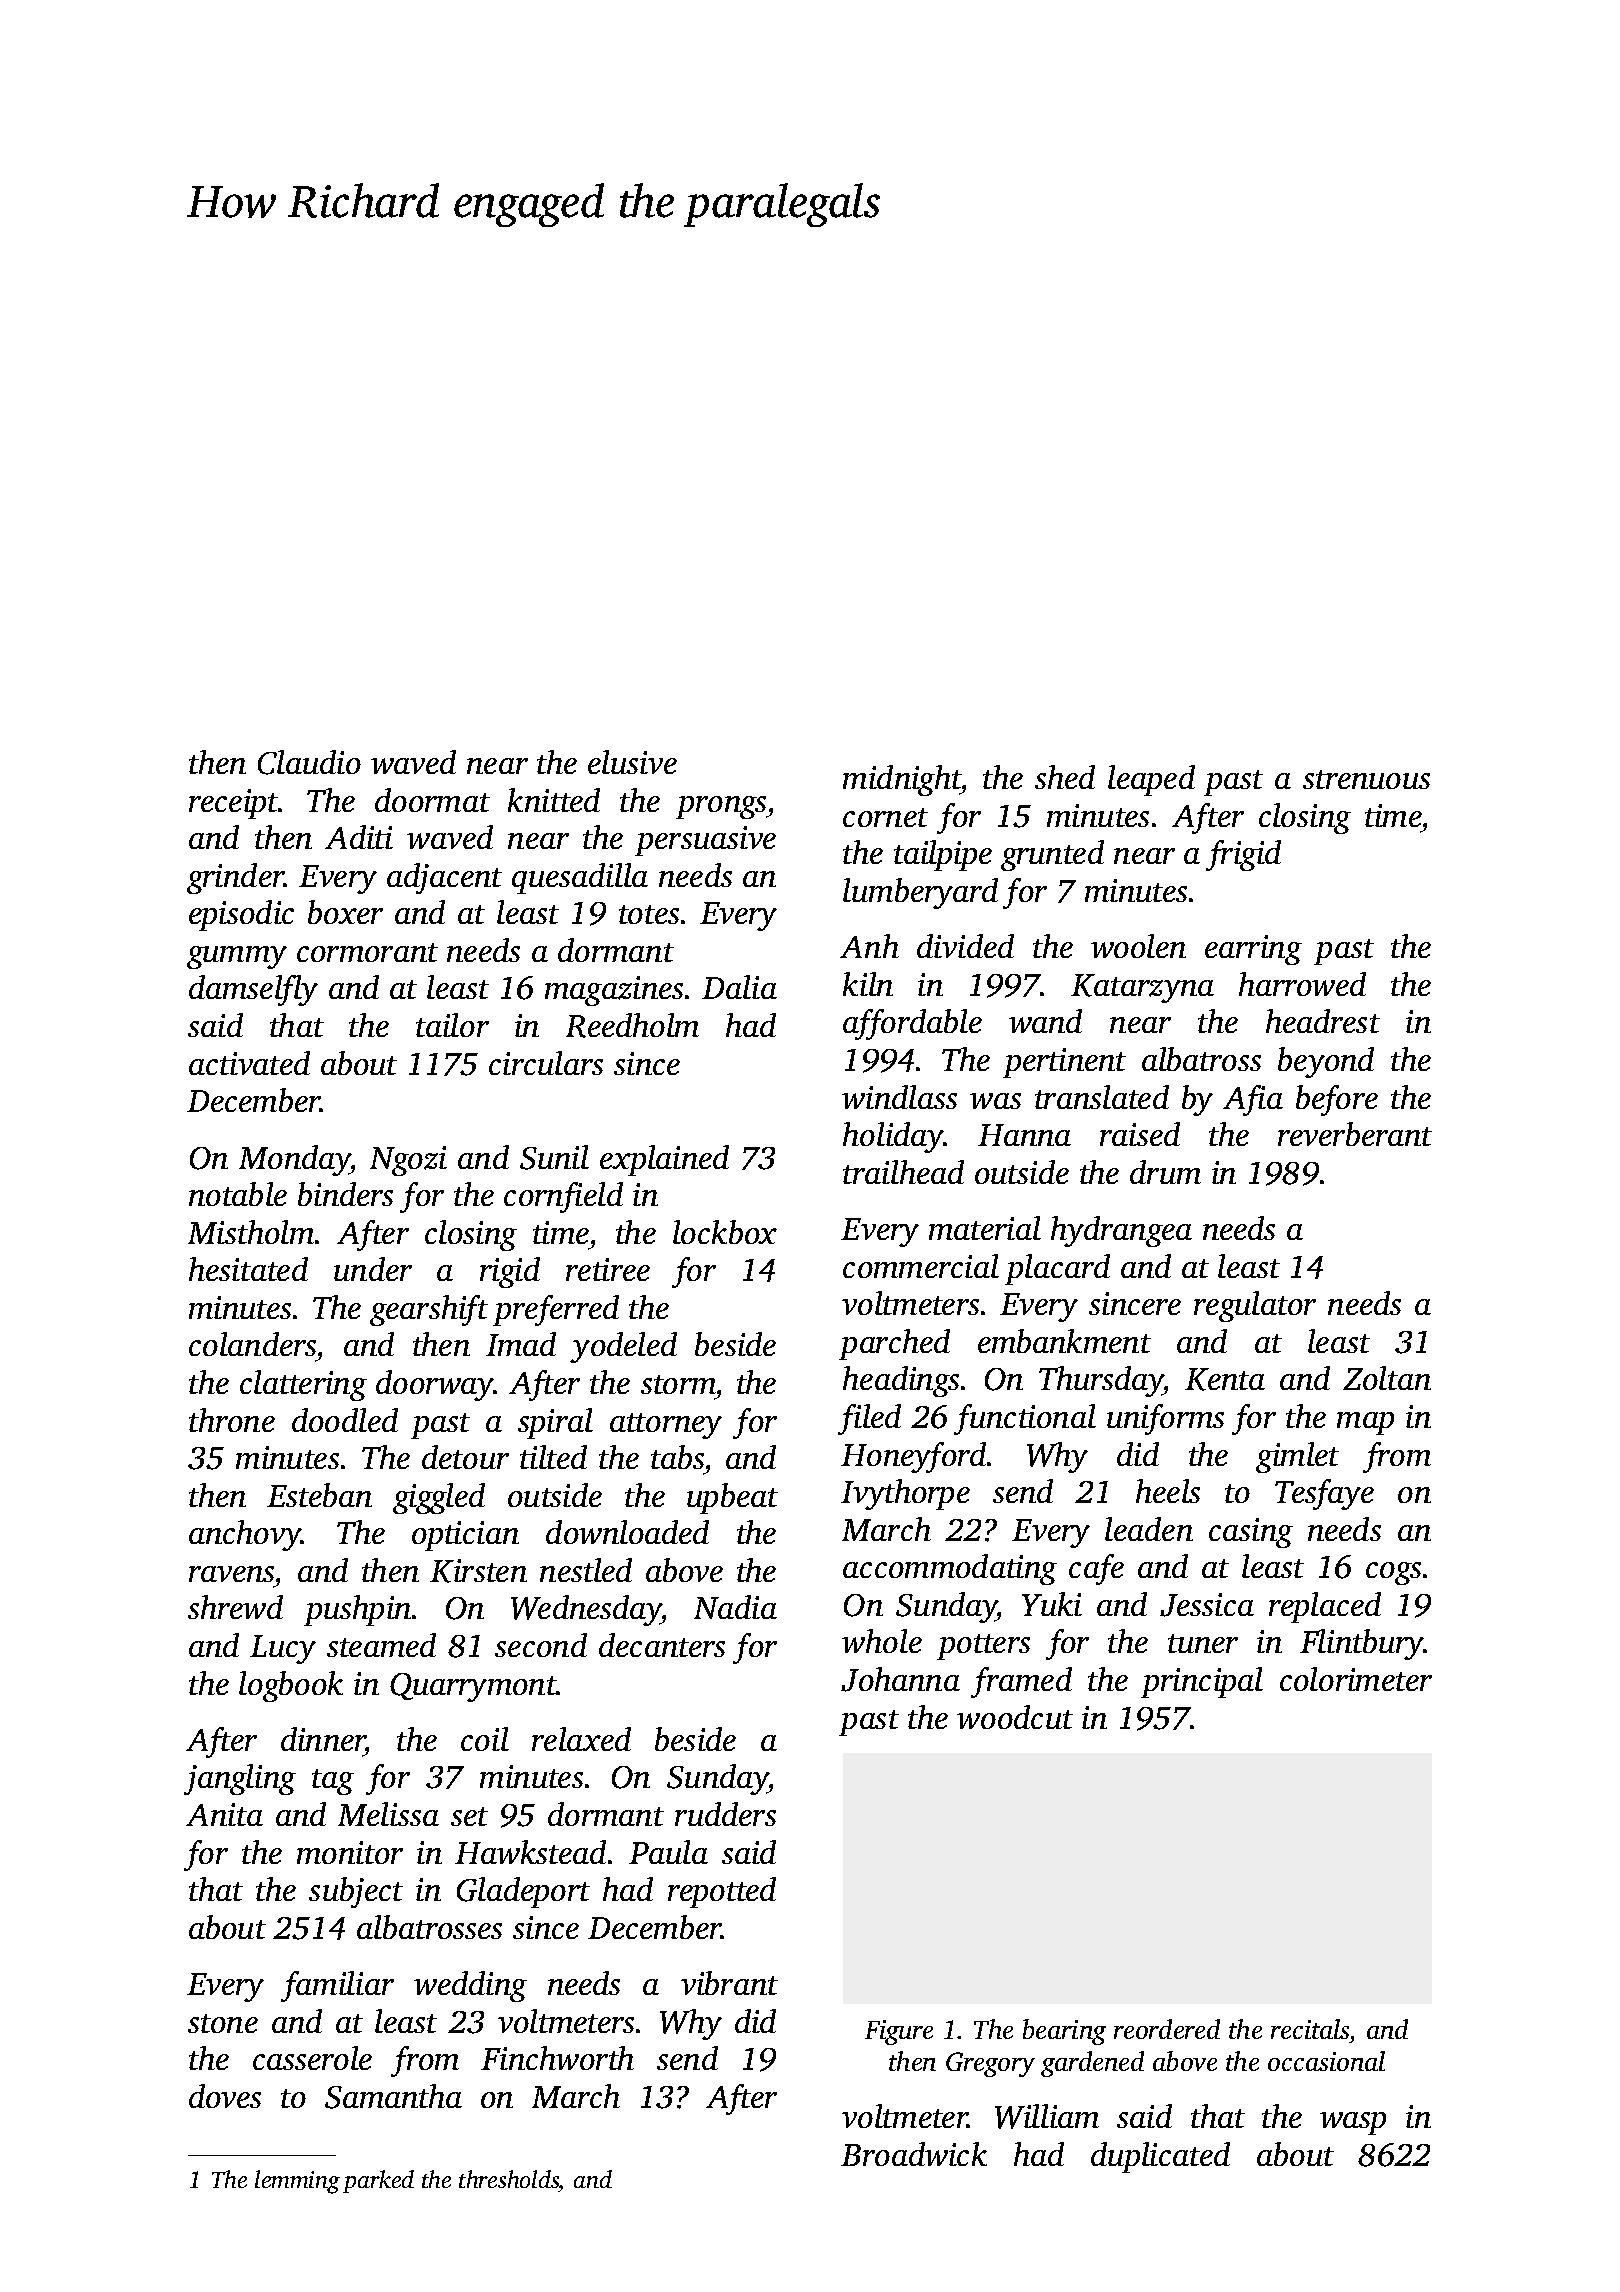 This image has width=1620, height=2292. What do you see at coordinates (238, 1194) in the image?
I see `notable` at bounding box center [238, 1194].
